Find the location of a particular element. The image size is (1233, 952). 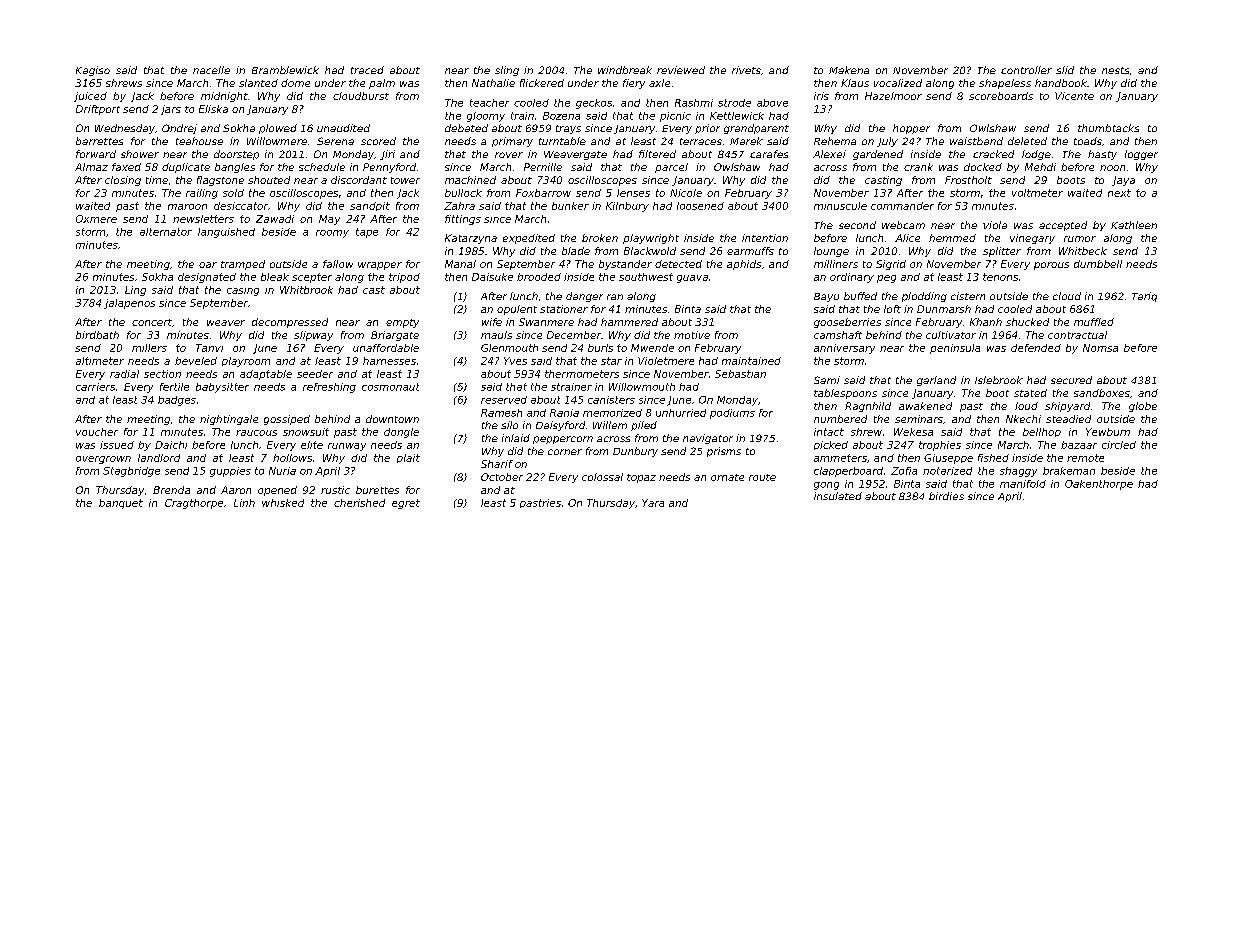

Kettlewick is located at coordinates (737, 116).
